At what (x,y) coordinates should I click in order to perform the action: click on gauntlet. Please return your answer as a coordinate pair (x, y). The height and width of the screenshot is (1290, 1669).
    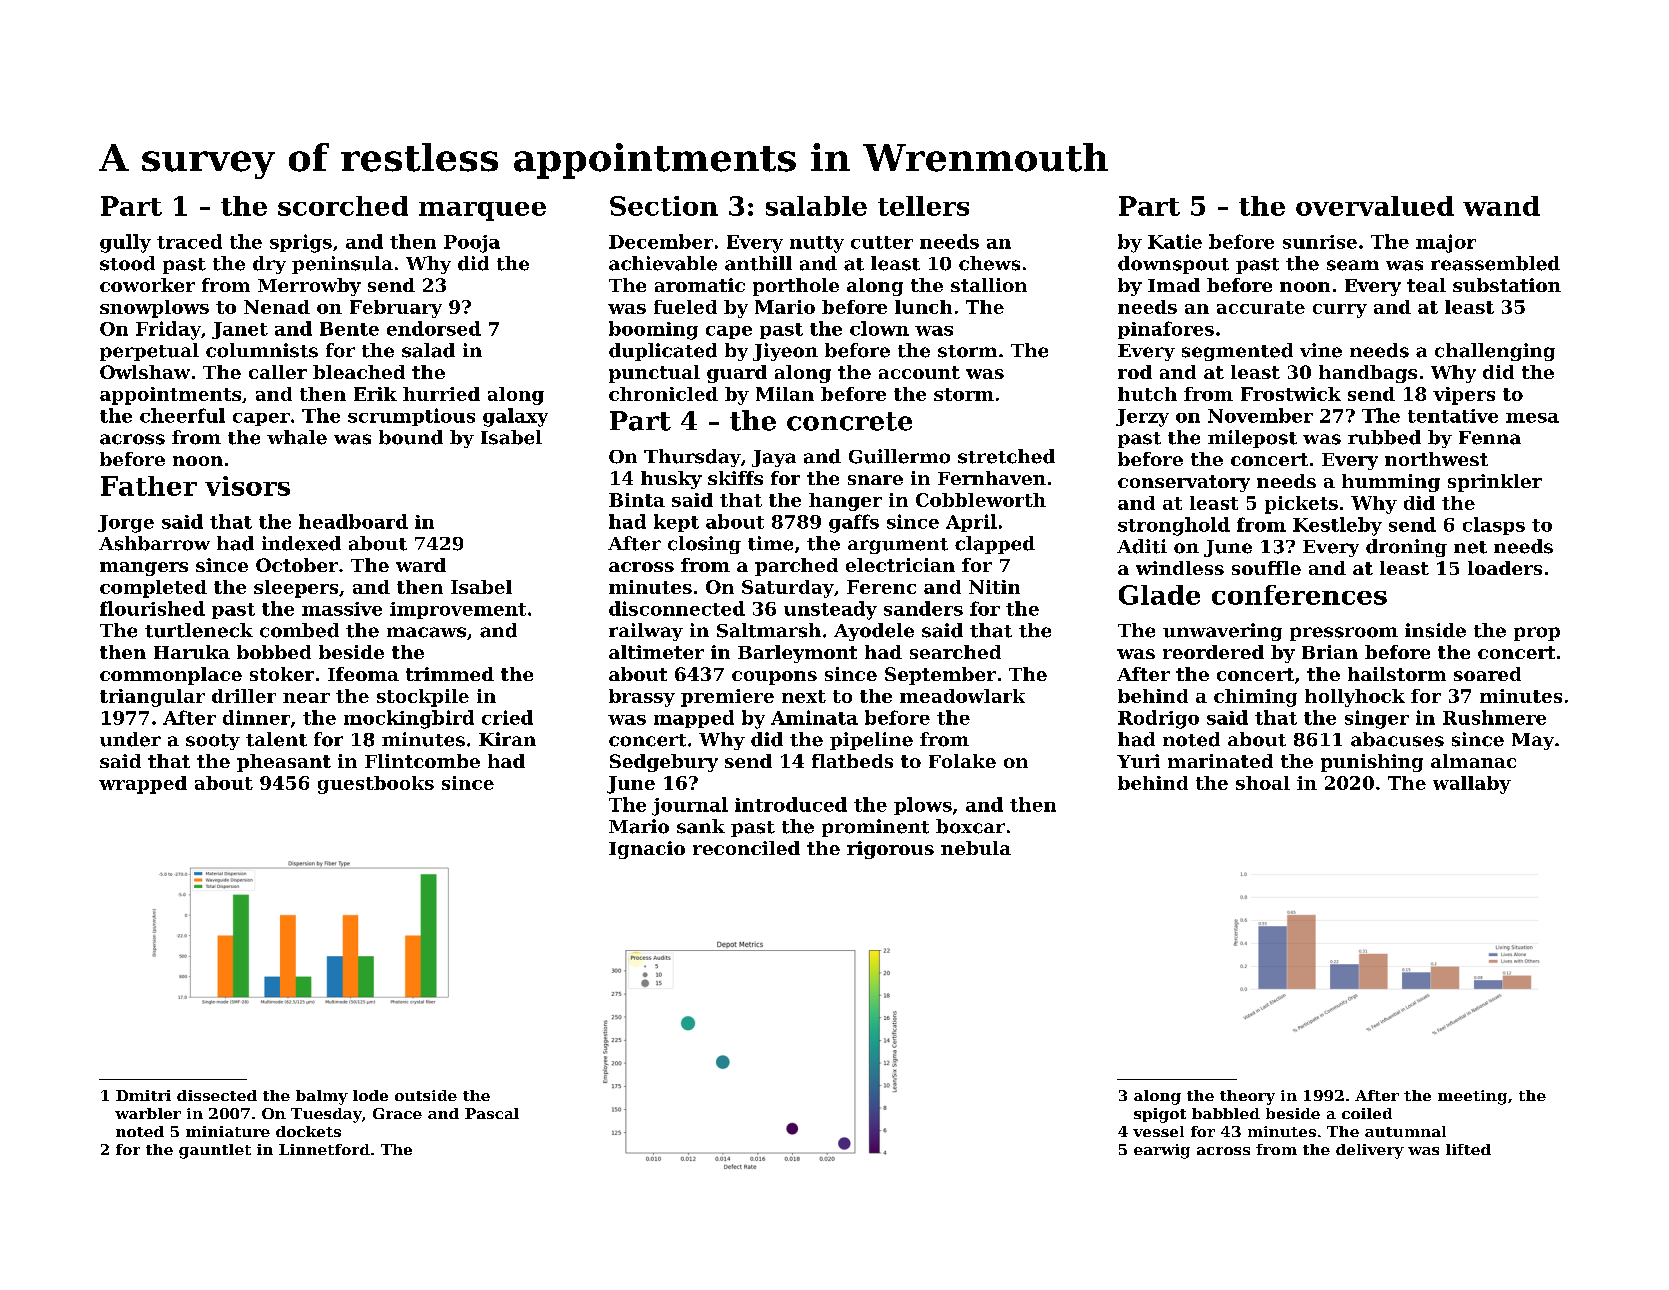
    Looking at the image, I should click on (215, 1151).
